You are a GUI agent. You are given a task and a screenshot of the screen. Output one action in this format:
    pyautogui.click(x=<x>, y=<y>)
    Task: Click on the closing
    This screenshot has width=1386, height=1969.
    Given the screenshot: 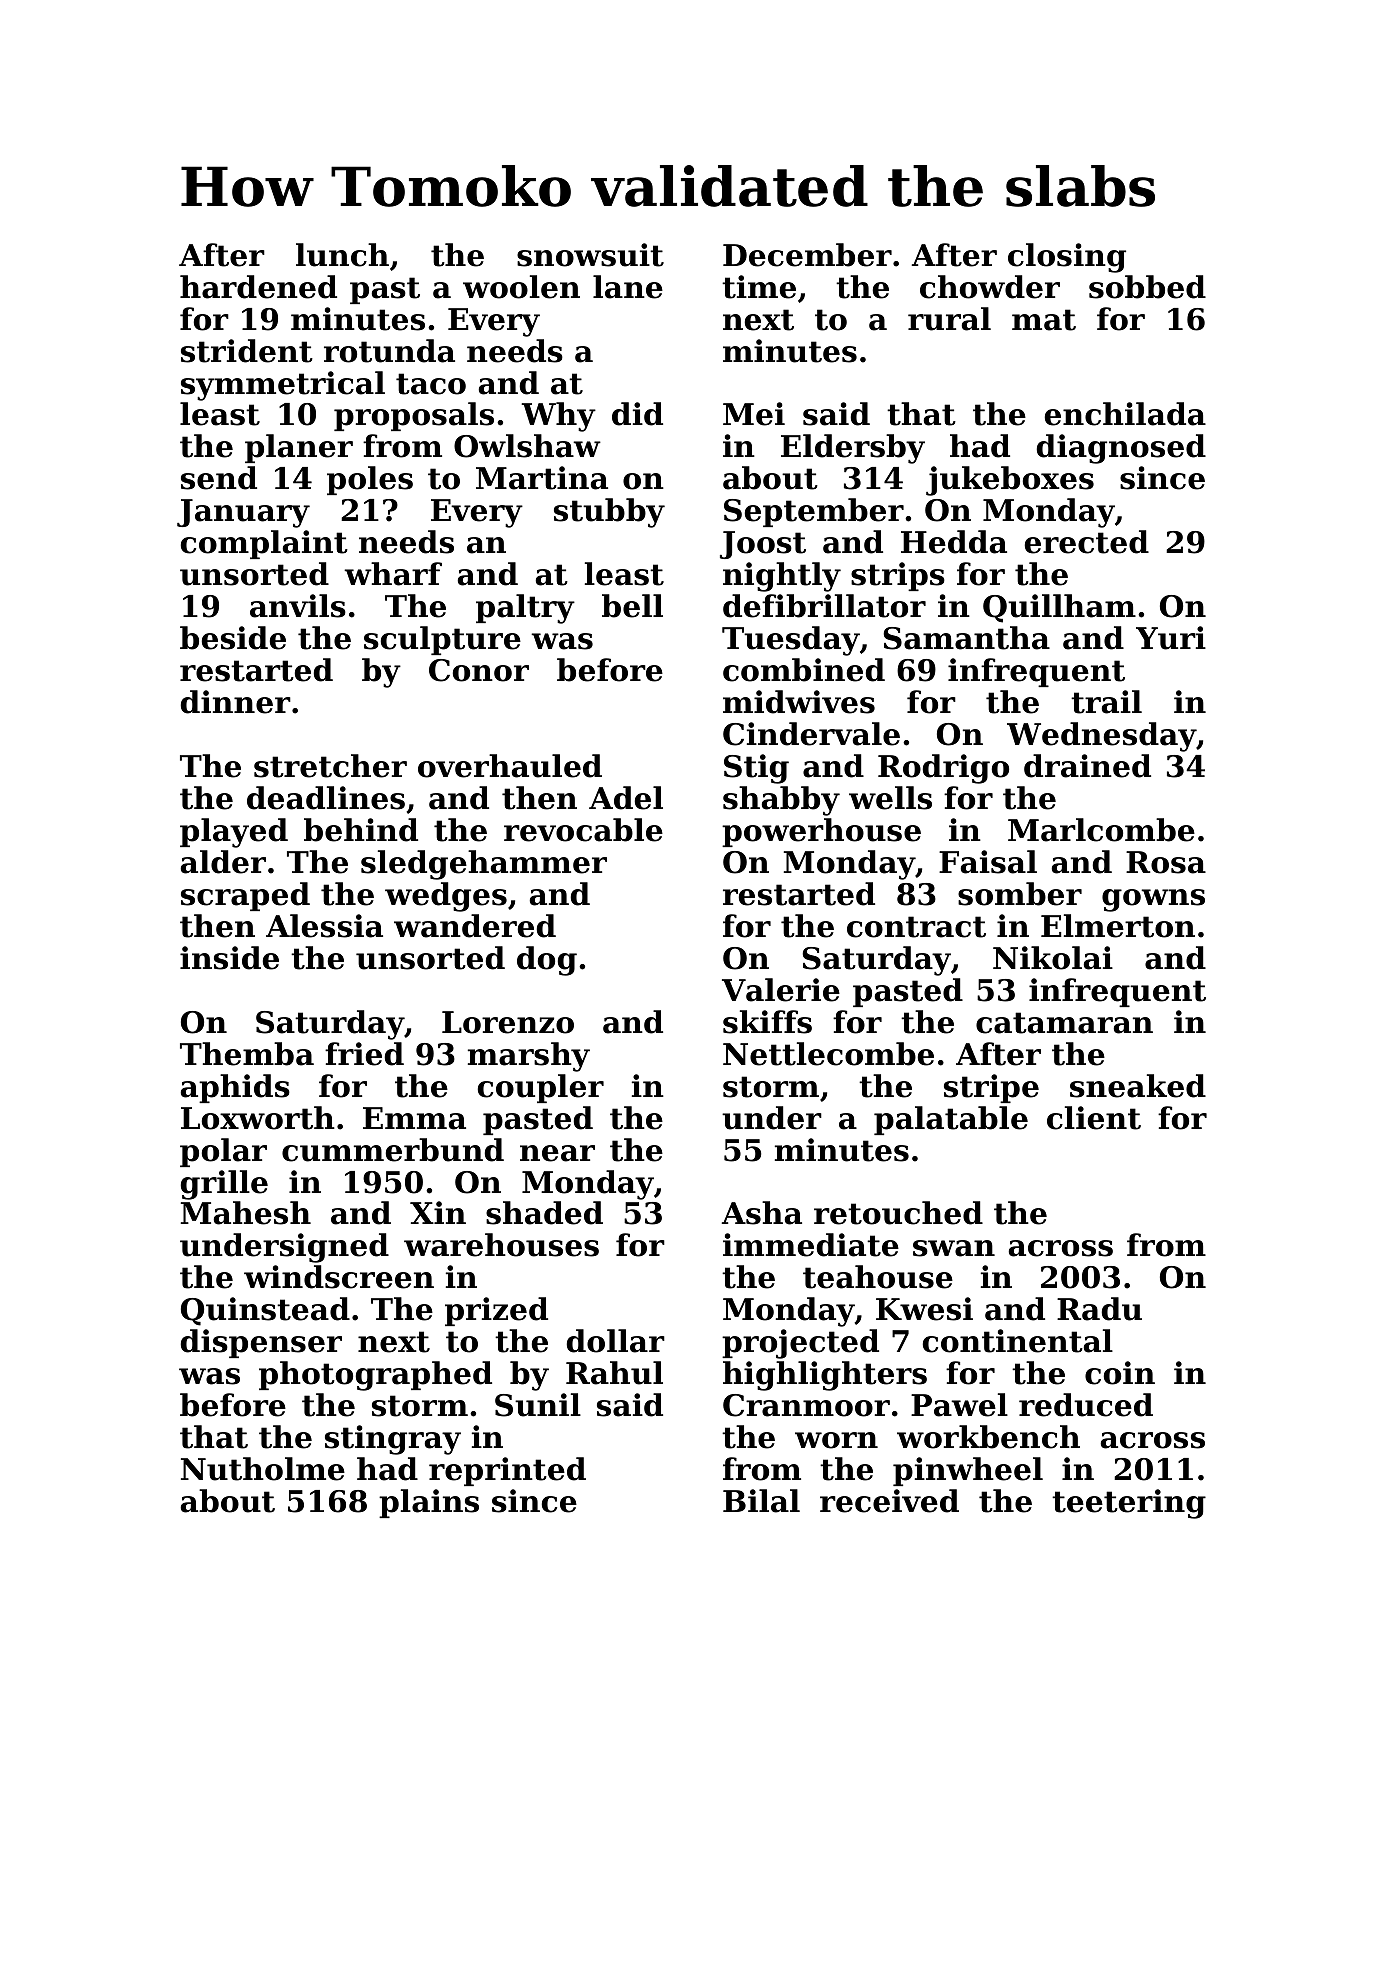 What is the action you would take?
    pyautogui.click(x=1067, y=258)
